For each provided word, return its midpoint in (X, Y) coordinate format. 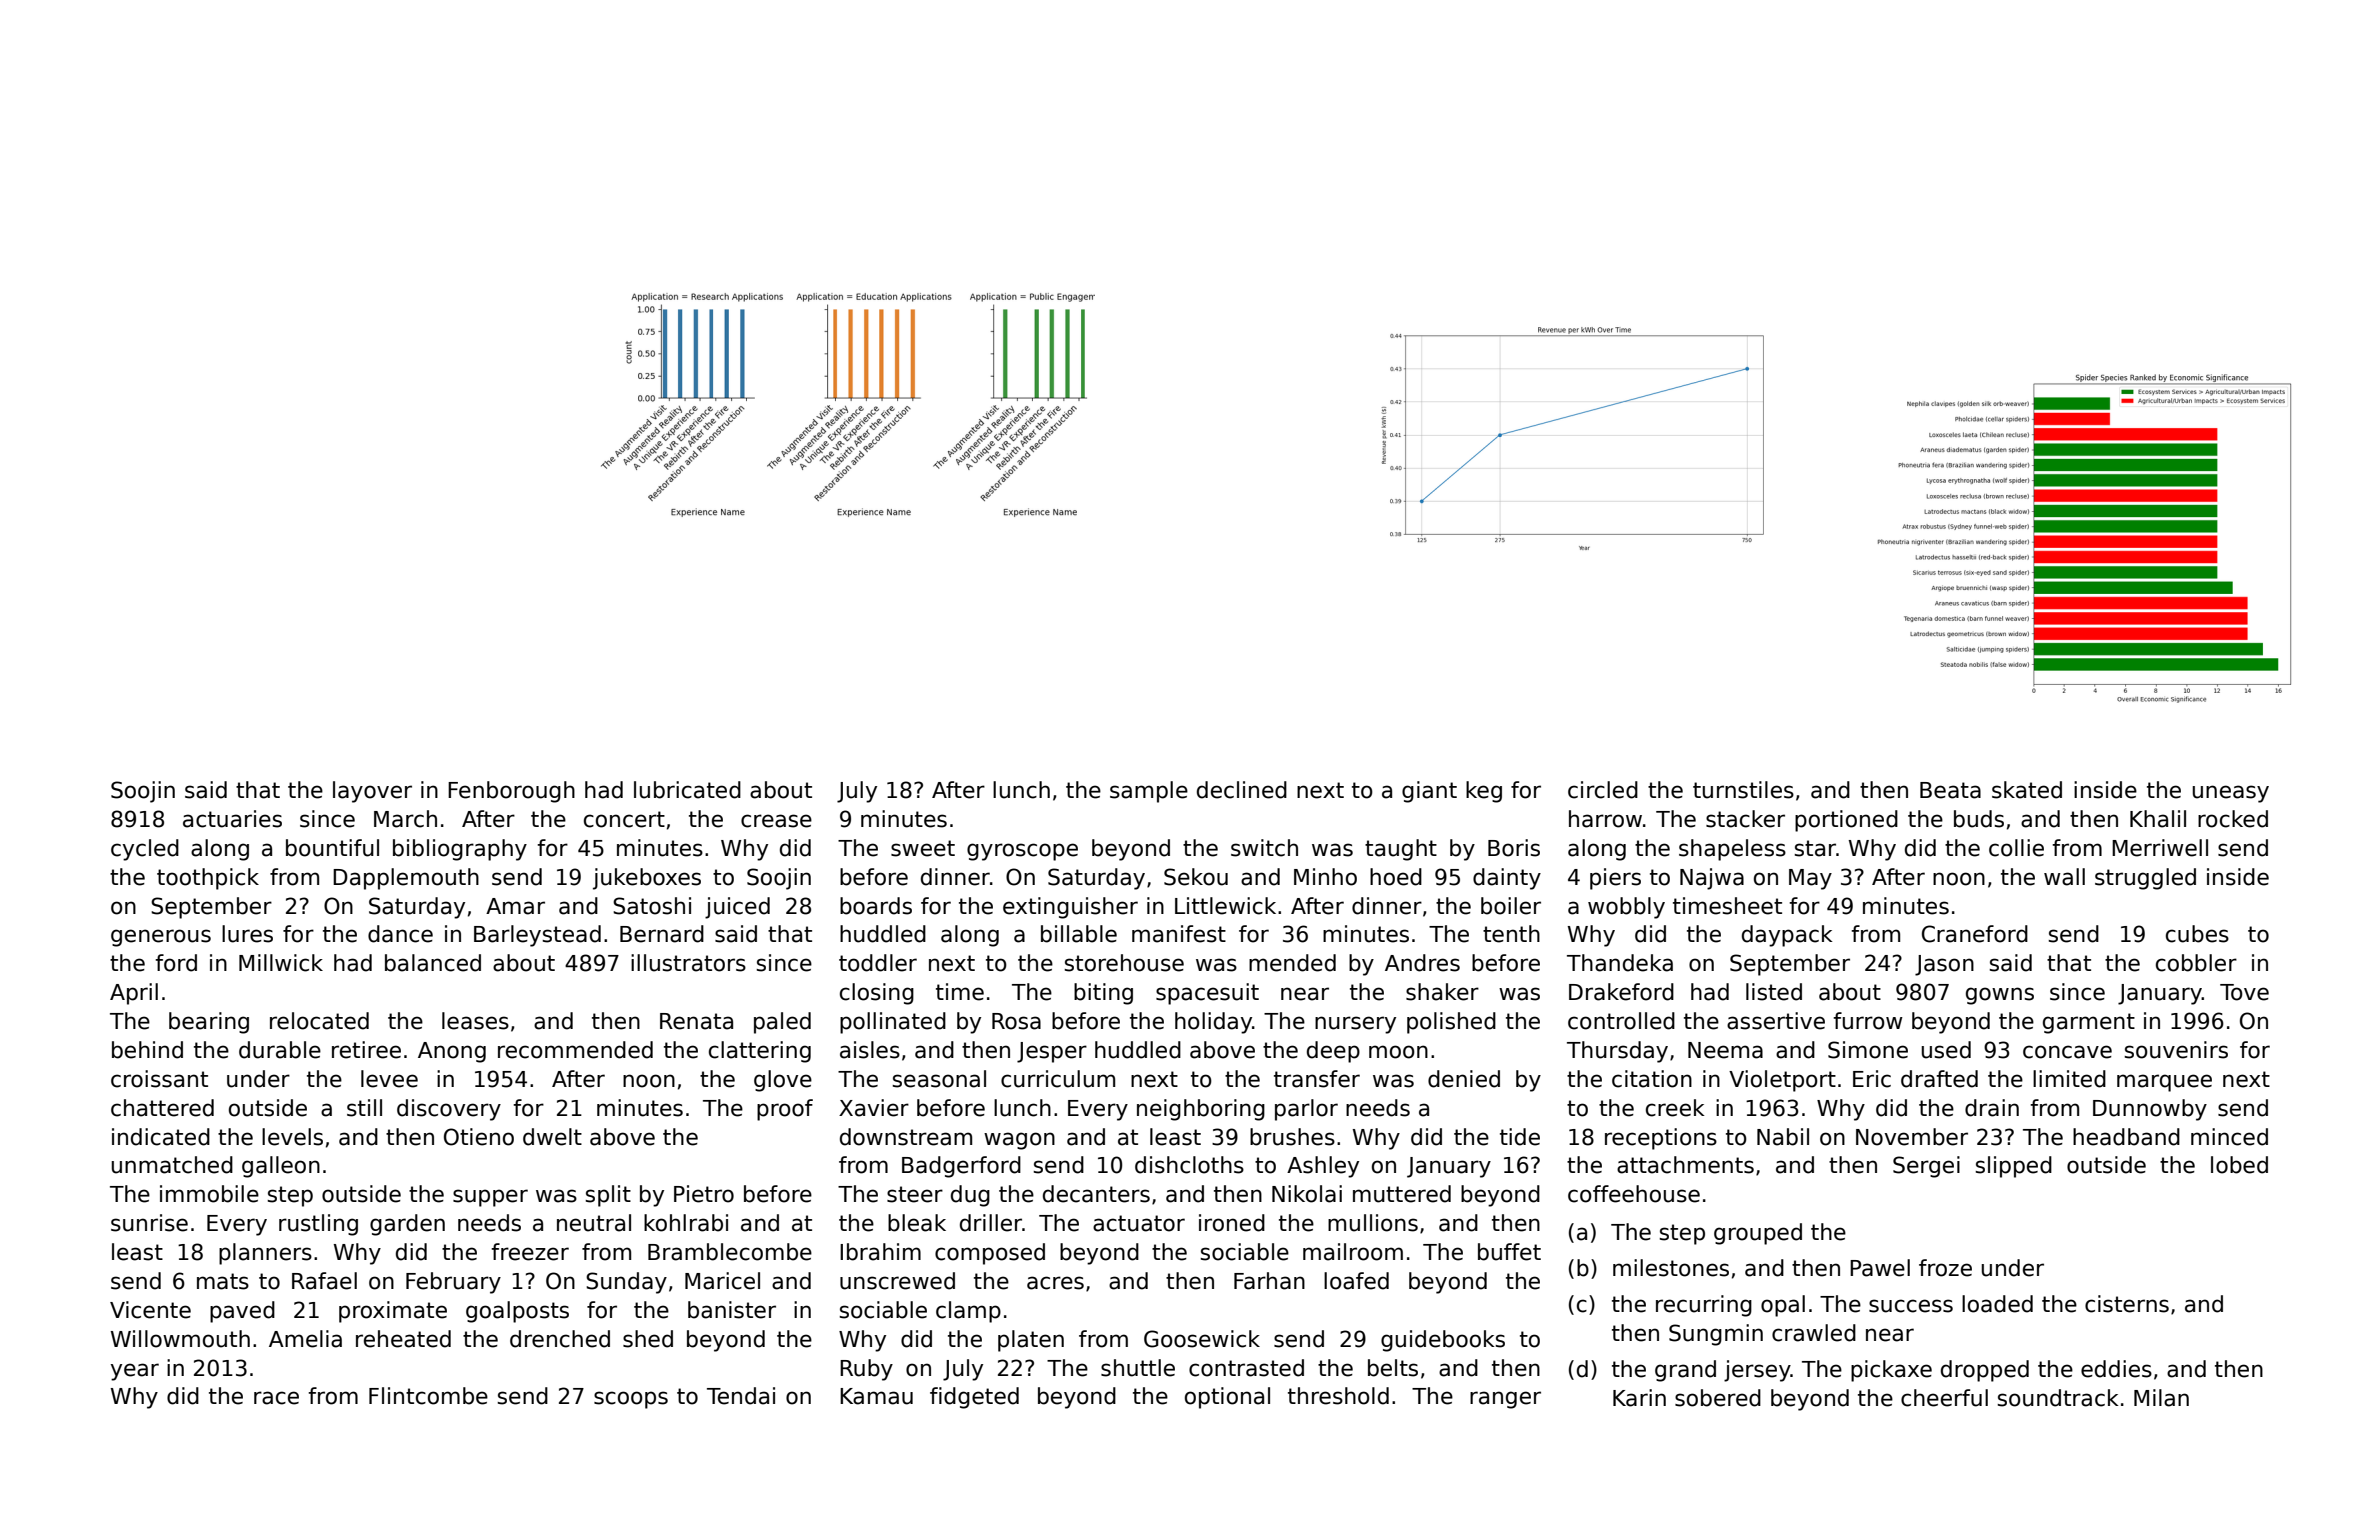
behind (147, 1050)
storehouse (1124, 963)
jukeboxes (647, 879)
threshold (1338, 1396)
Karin (1639, 1398)
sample (1149, 792)
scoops (631, 1400)
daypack (1787, 936)
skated (2027, 790)
